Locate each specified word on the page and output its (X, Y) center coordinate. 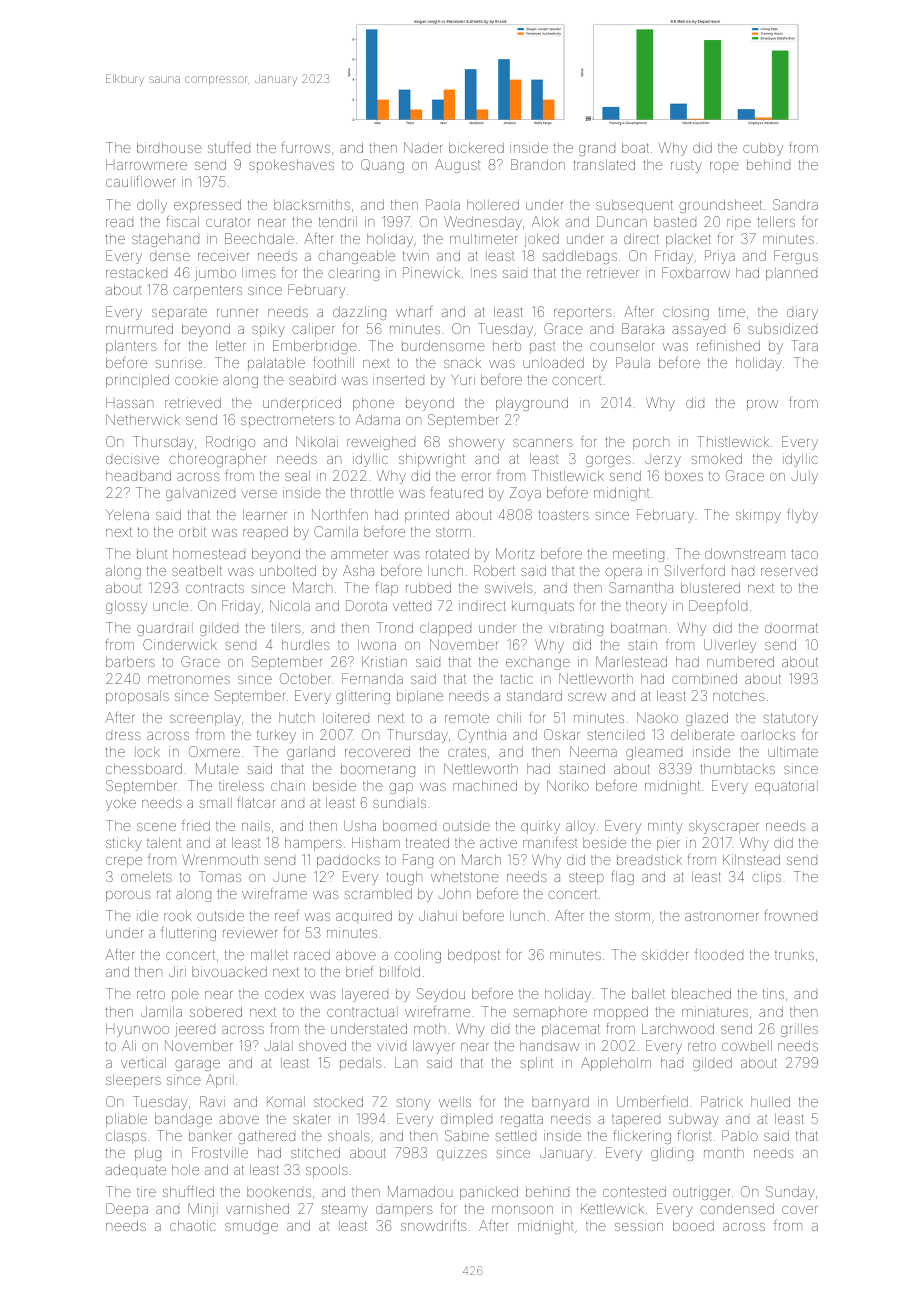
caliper (313, 330)
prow (762, 405)
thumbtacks (738, 769)
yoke (121, 804)
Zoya (525, 494)
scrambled (378, 893)
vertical (143, 1062)
